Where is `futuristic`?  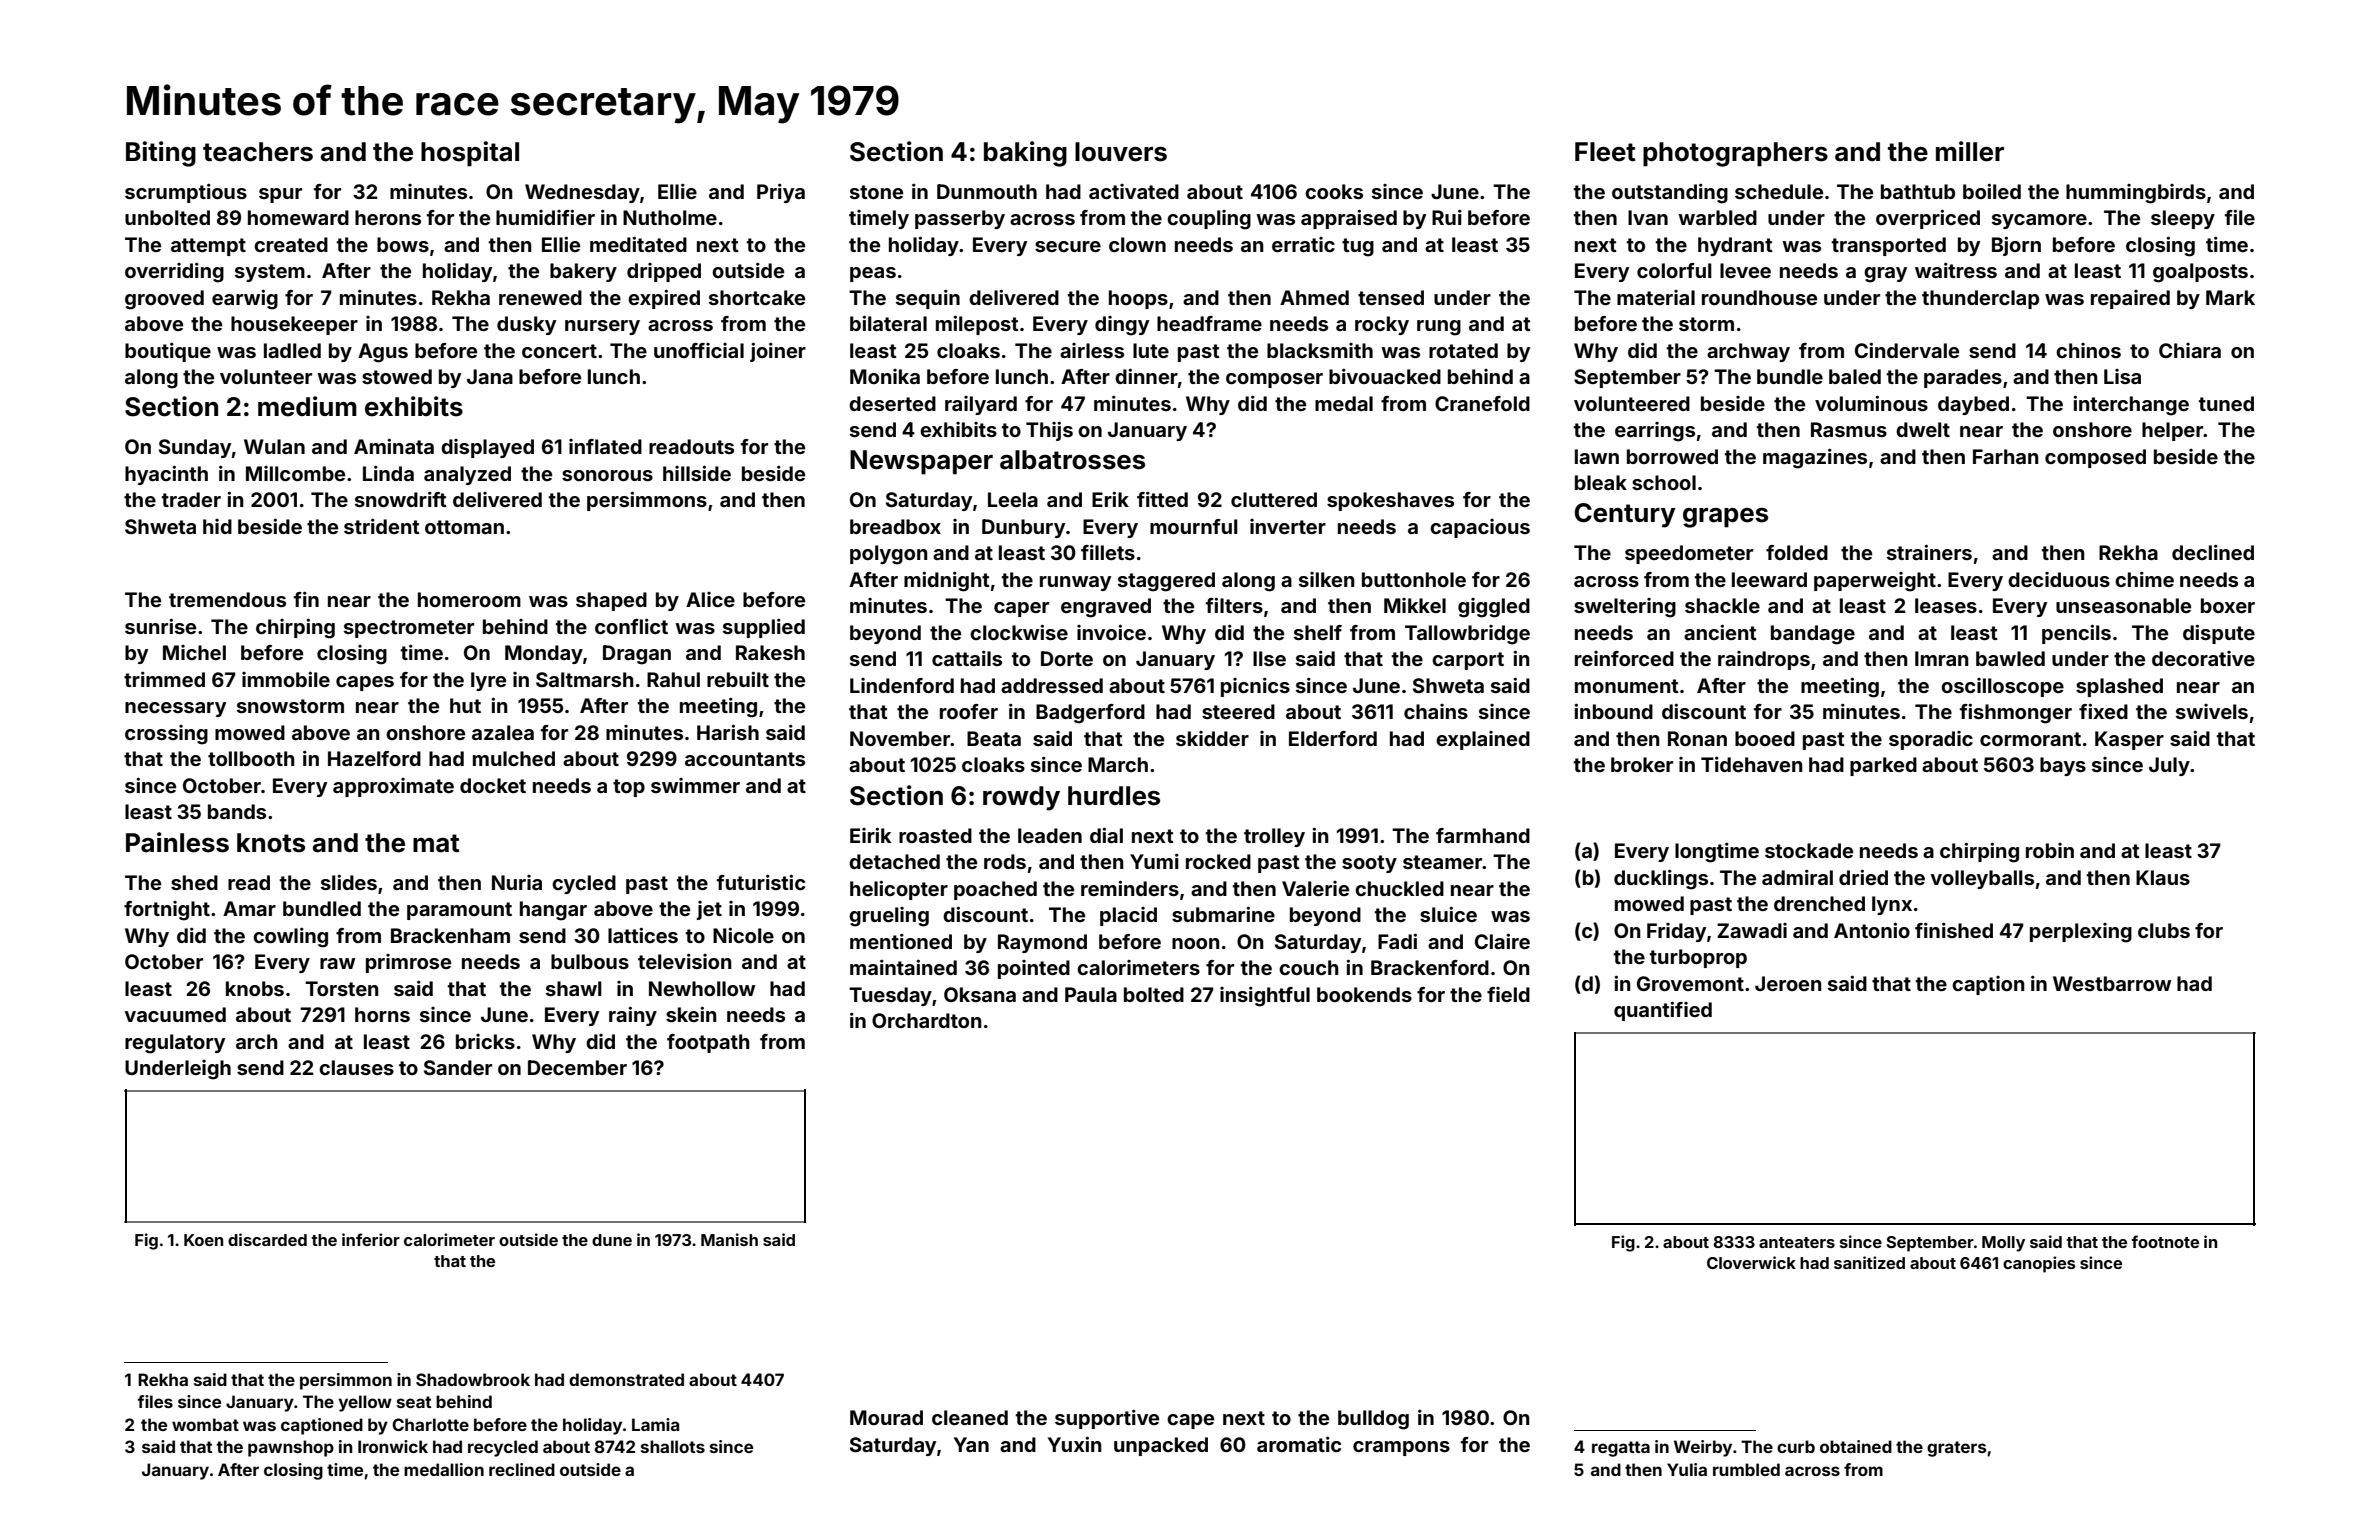 futuristic is located at coordinates (761, 882).
